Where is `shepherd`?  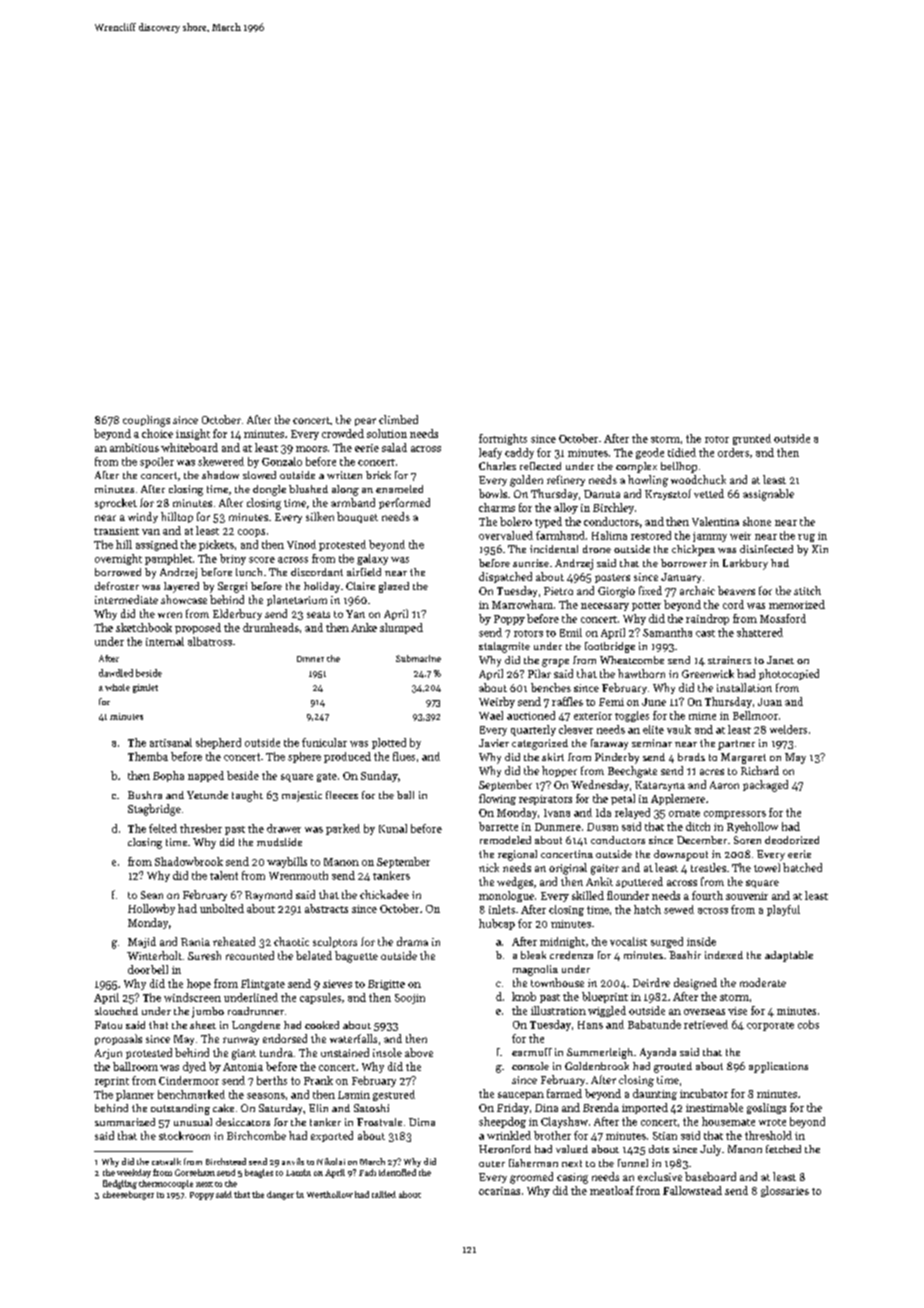
shepherd is located at coordinates (218, 743).
